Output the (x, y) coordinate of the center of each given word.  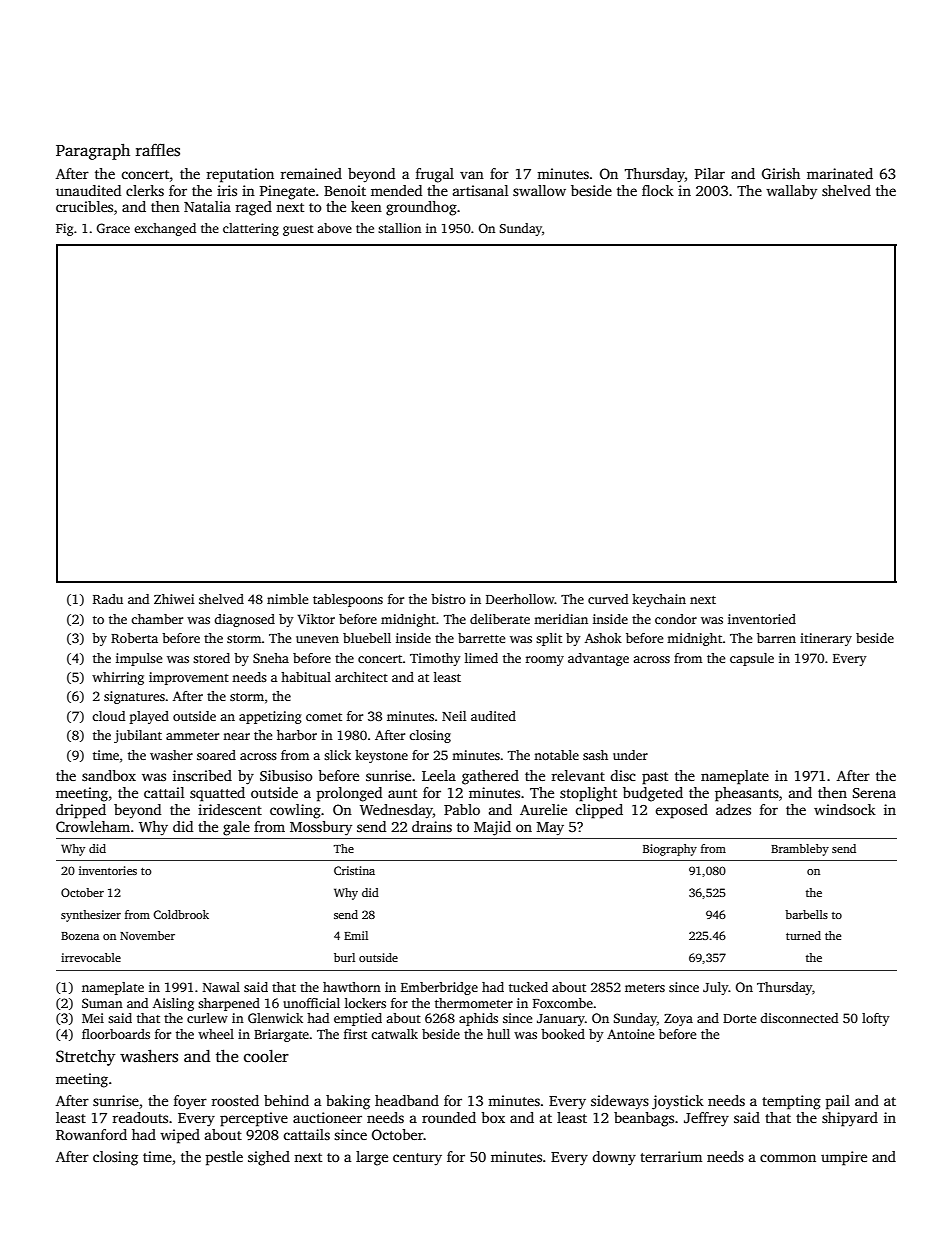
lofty (876, 1019)
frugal (435, 175)
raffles (158, 150)
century (417, 1159)
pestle (224, 1158)
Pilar (710, 173)
